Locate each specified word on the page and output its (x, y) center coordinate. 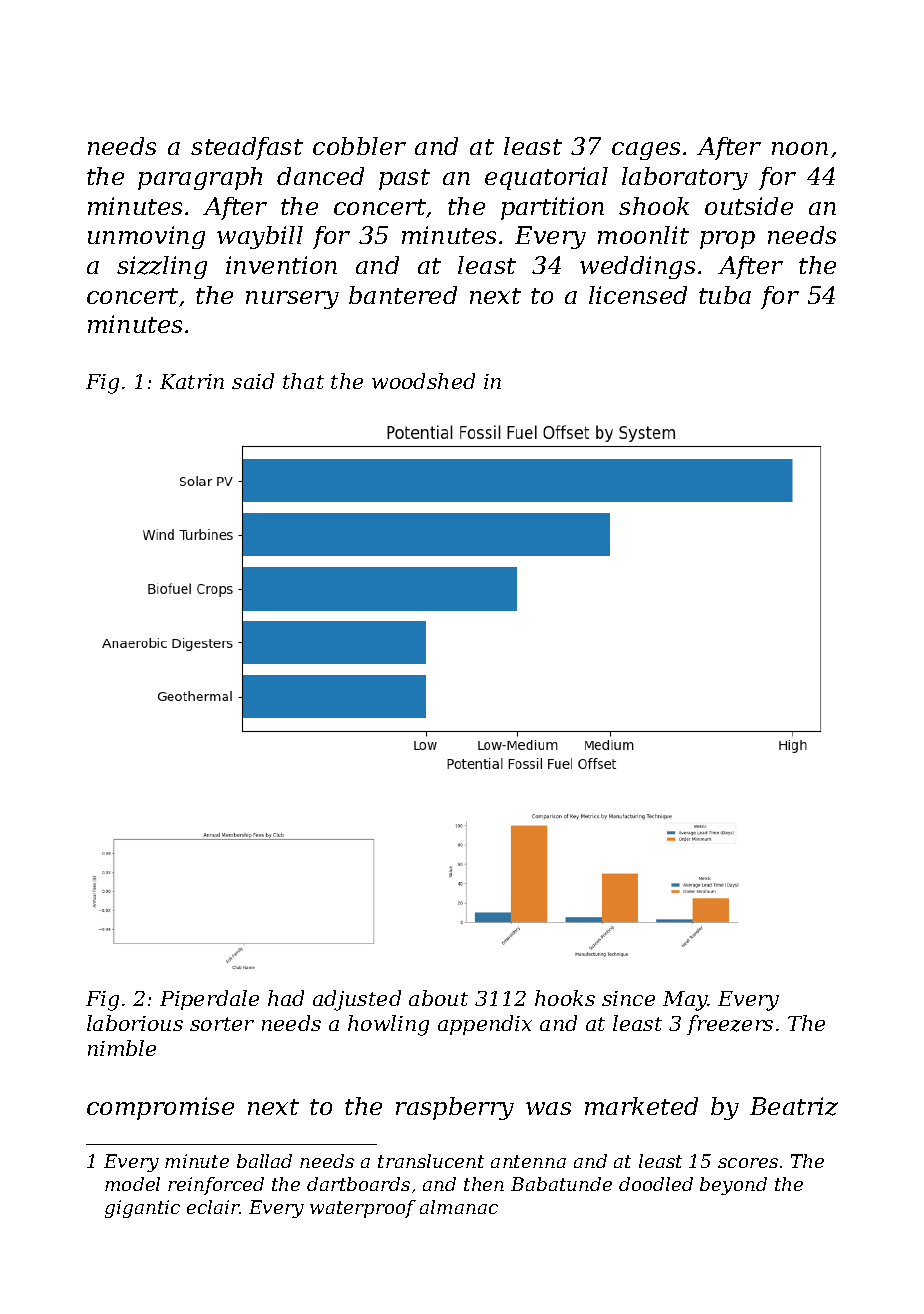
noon (800, 148)
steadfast (247, 148)
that (303, 381)
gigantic (142, 1209)
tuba (725, 295)
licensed (638, 295)
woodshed (423, 381)
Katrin (192, 381)
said (253, 381)
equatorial (546, 178)
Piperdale (209, 1000)
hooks (565, 998)
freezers (730, 1025)
